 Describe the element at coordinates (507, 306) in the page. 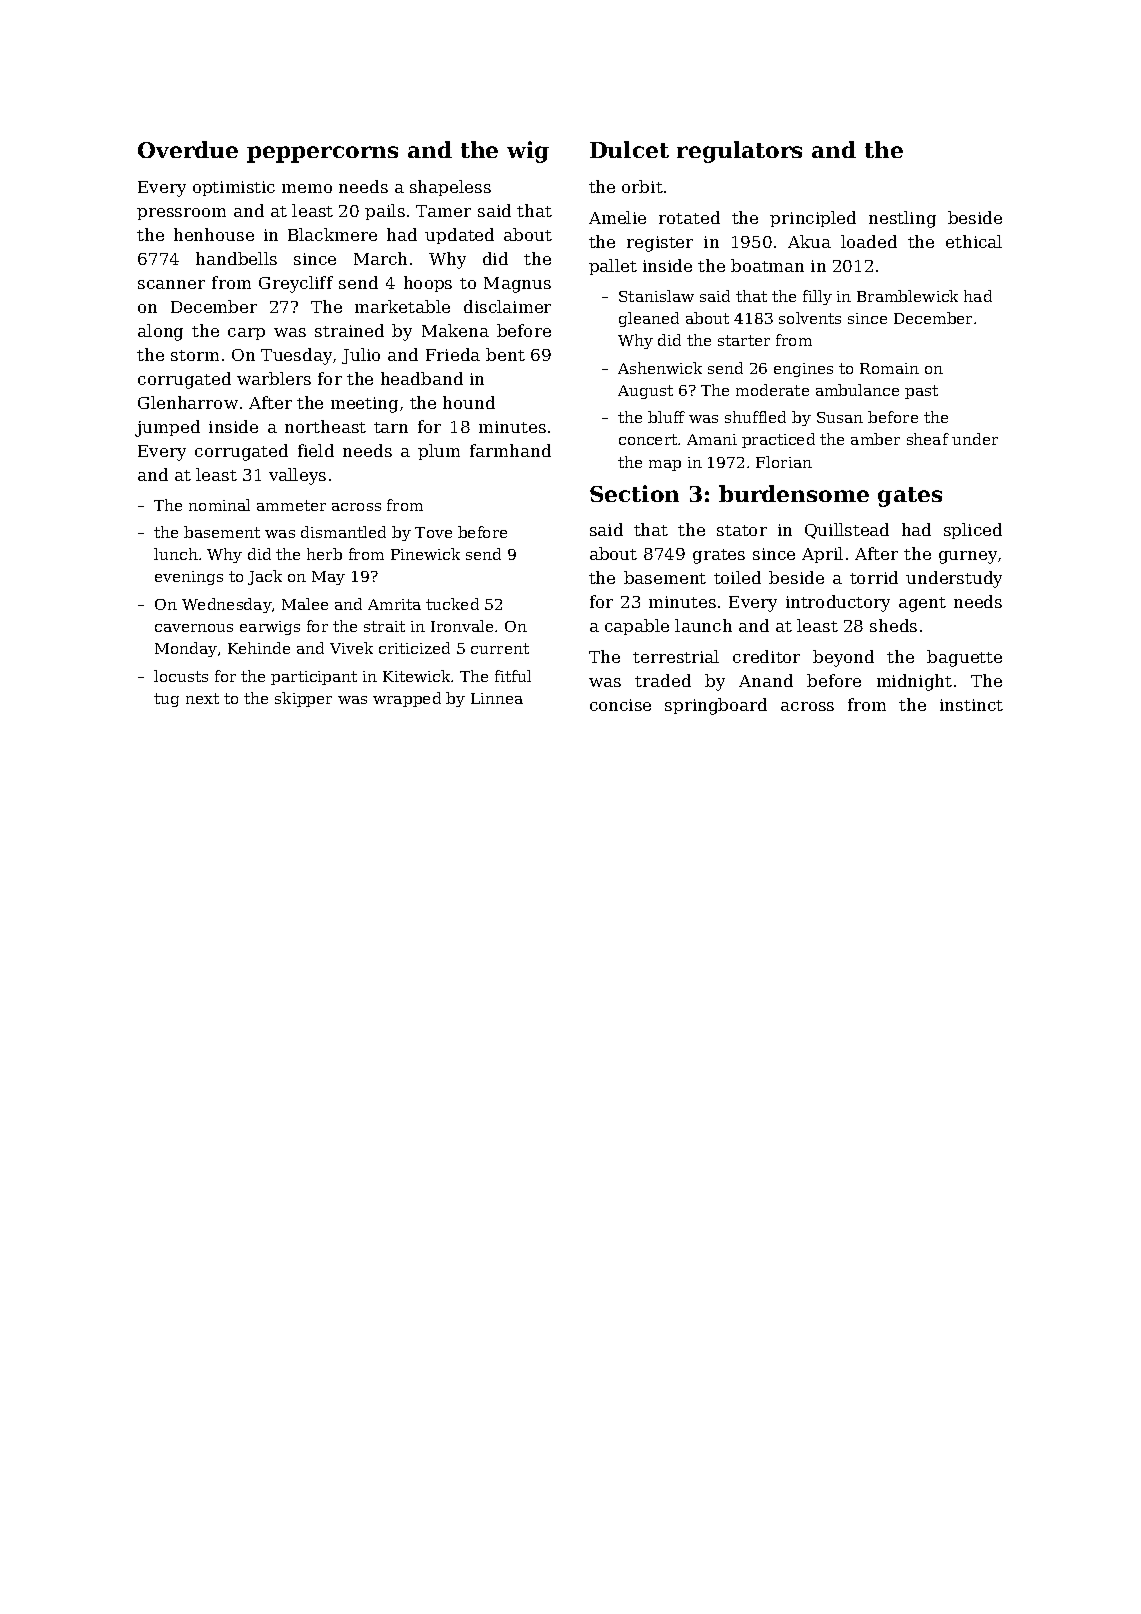

I see `disclaimer` at that location.
